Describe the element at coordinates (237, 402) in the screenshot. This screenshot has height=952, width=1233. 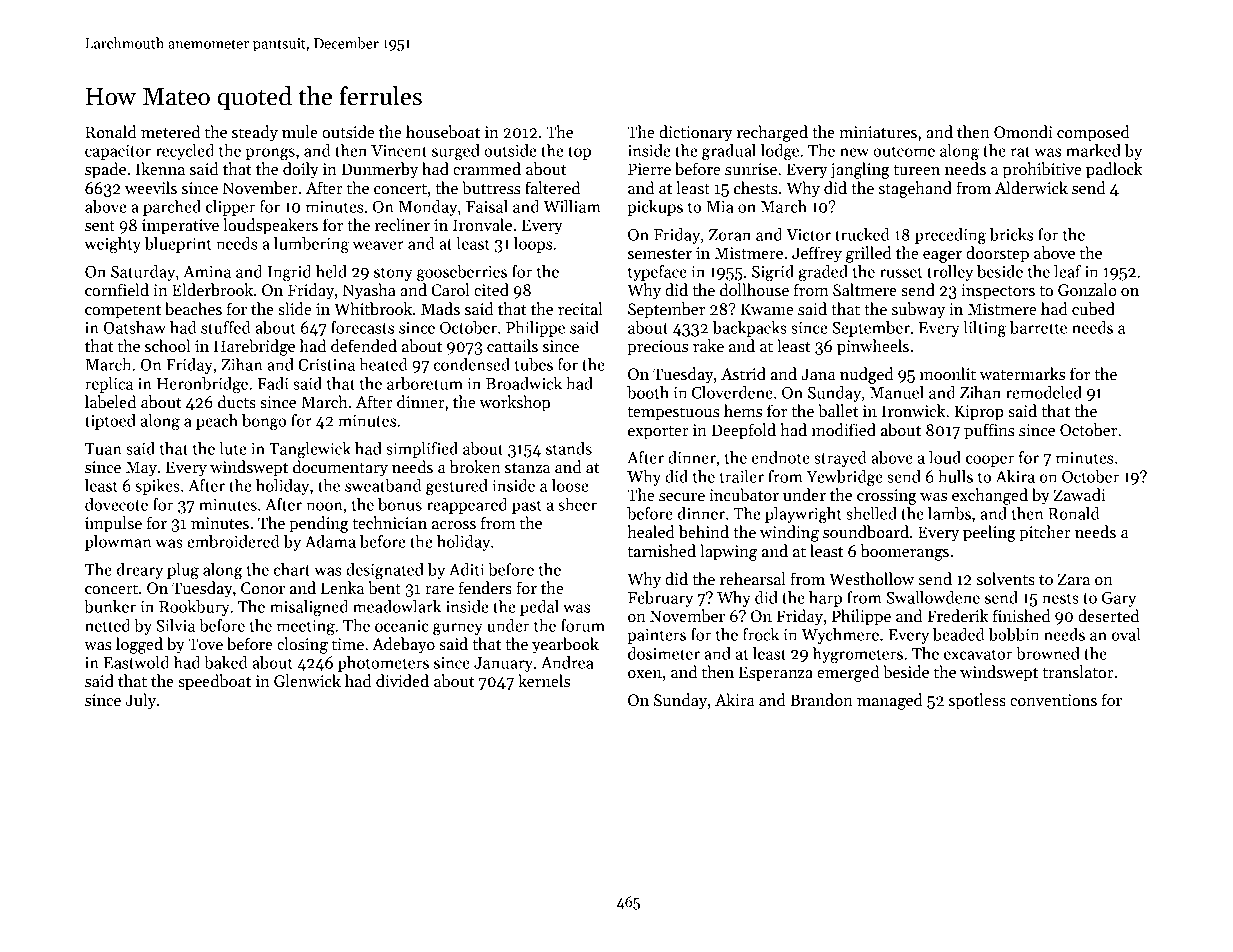
I see `ducts` at that location.
